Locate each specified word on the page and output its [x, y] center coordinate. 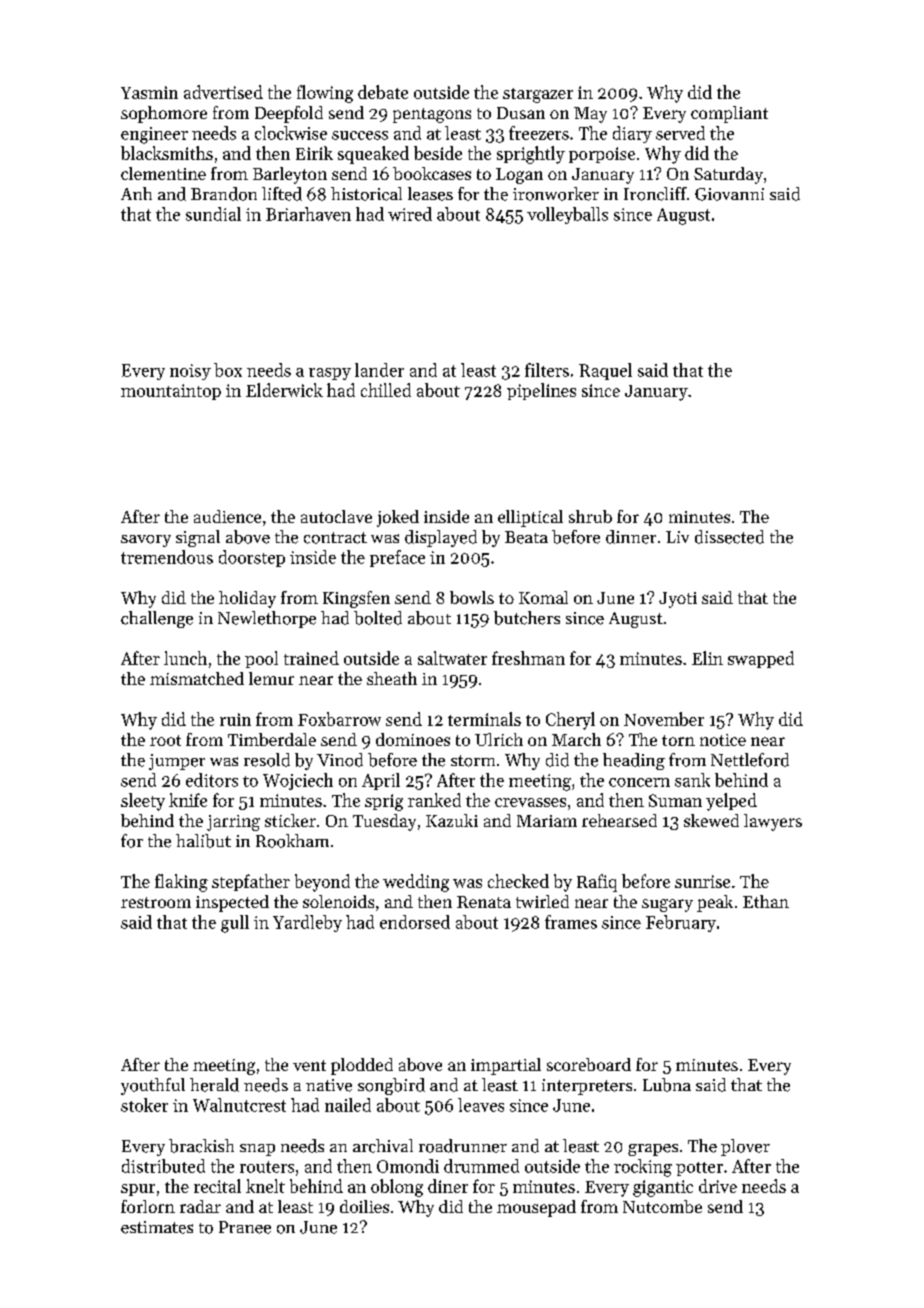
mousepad [536, 1208]
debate [383, 92]
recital [217, 1186]
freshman [528, 658]
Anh [136, 193]
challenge [157, 619]
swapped [761, 659]
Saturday [728, 175]
